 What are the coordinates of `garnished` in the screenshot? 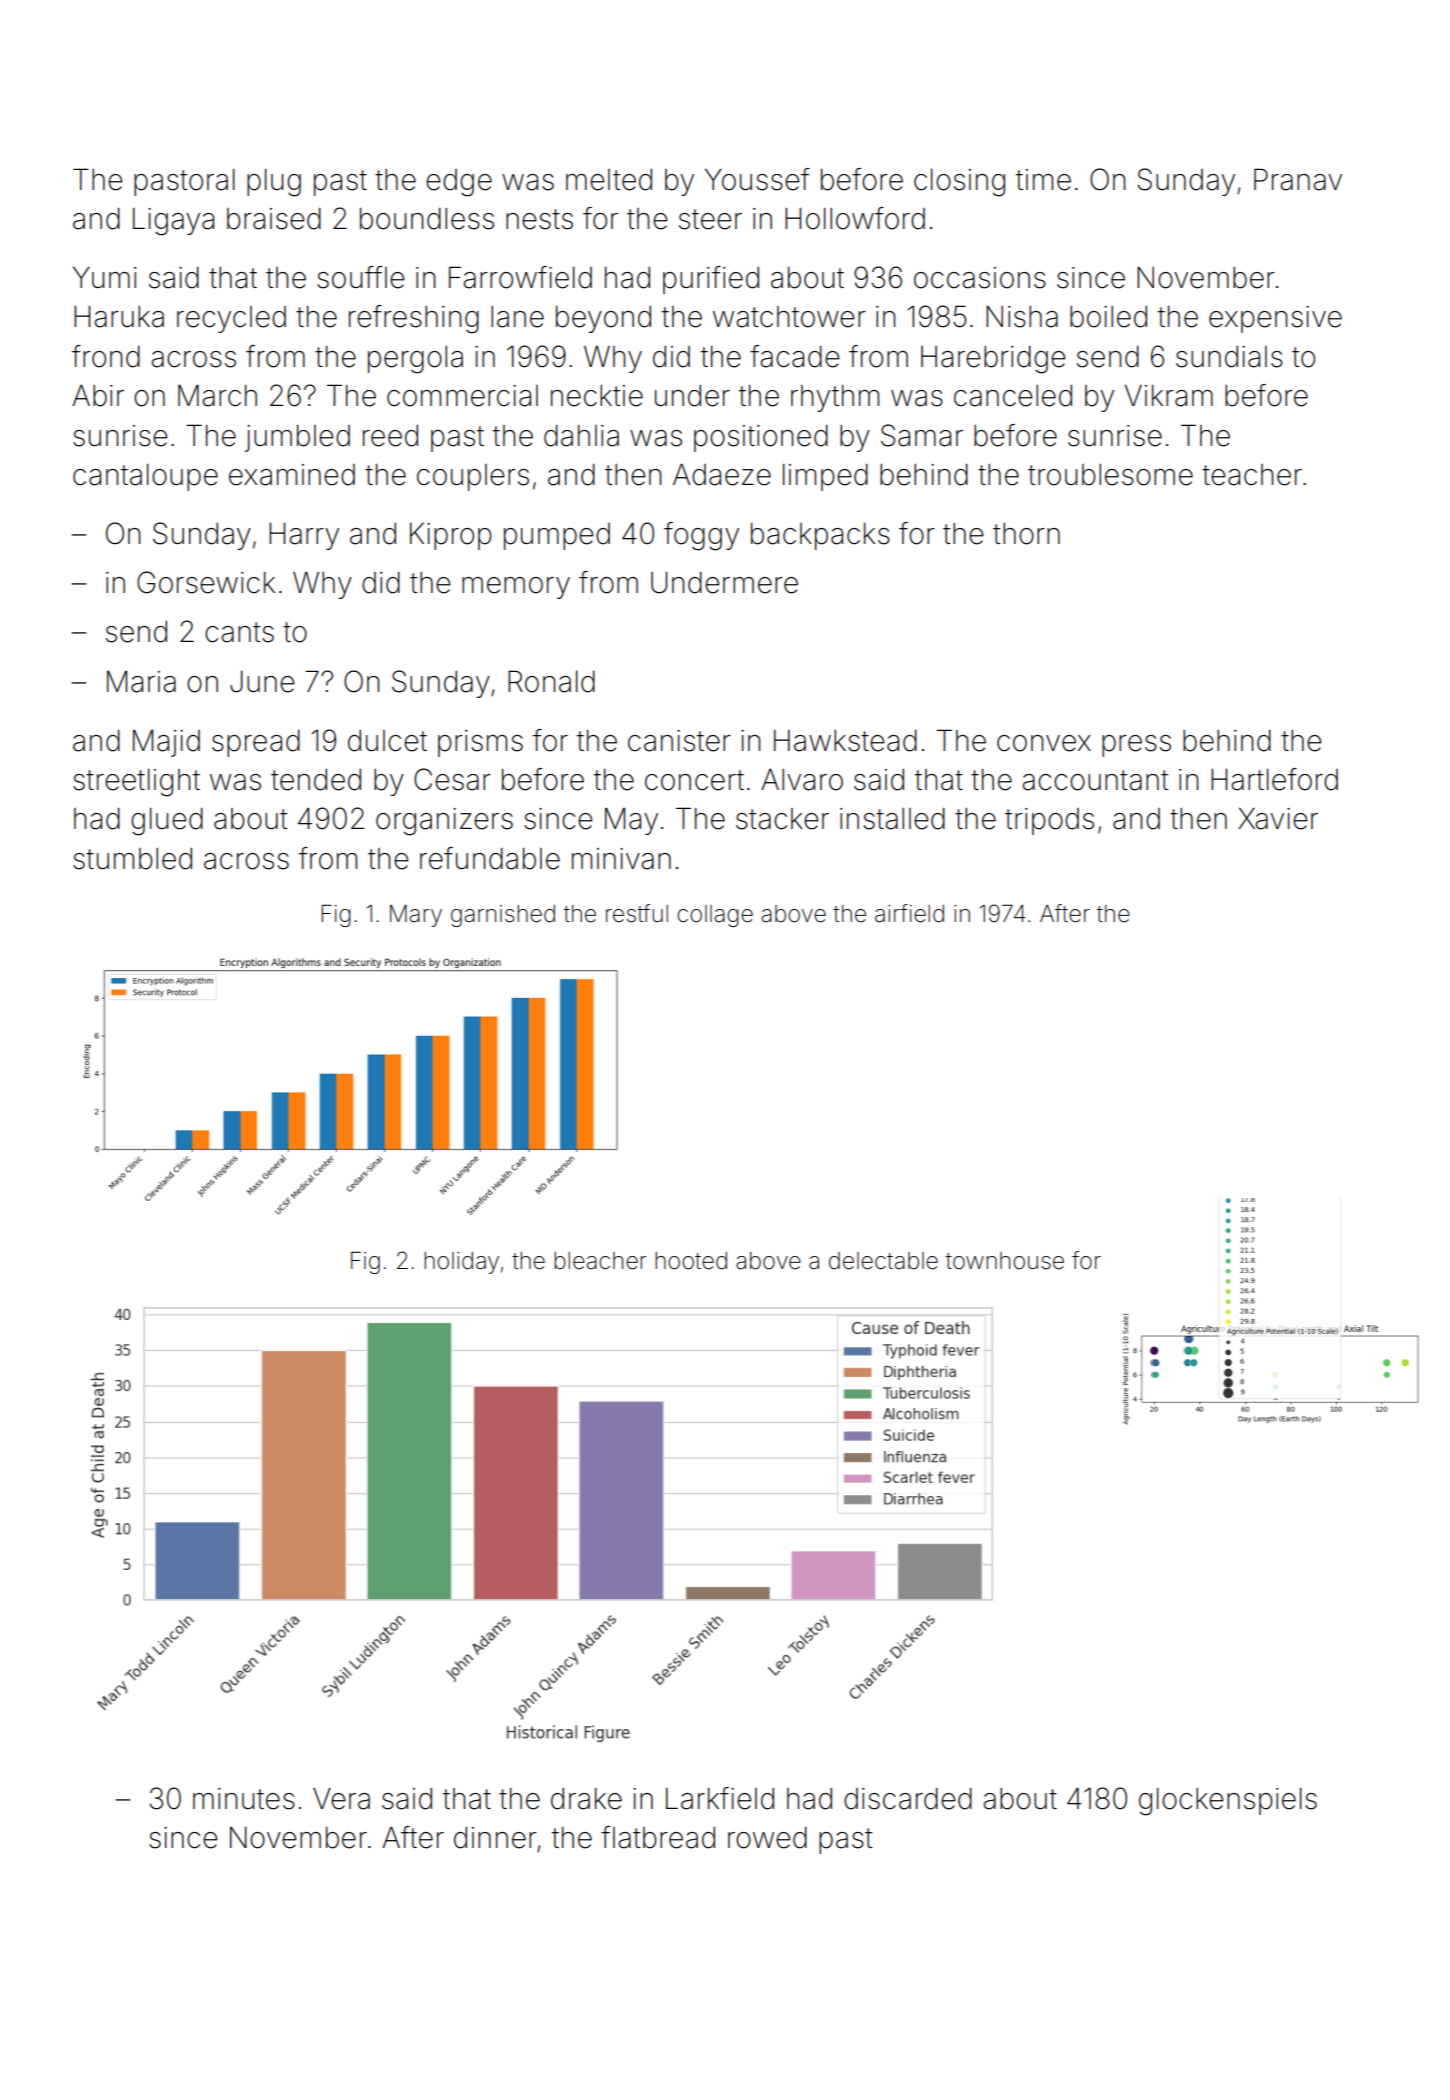 It's located at (503, 916).
